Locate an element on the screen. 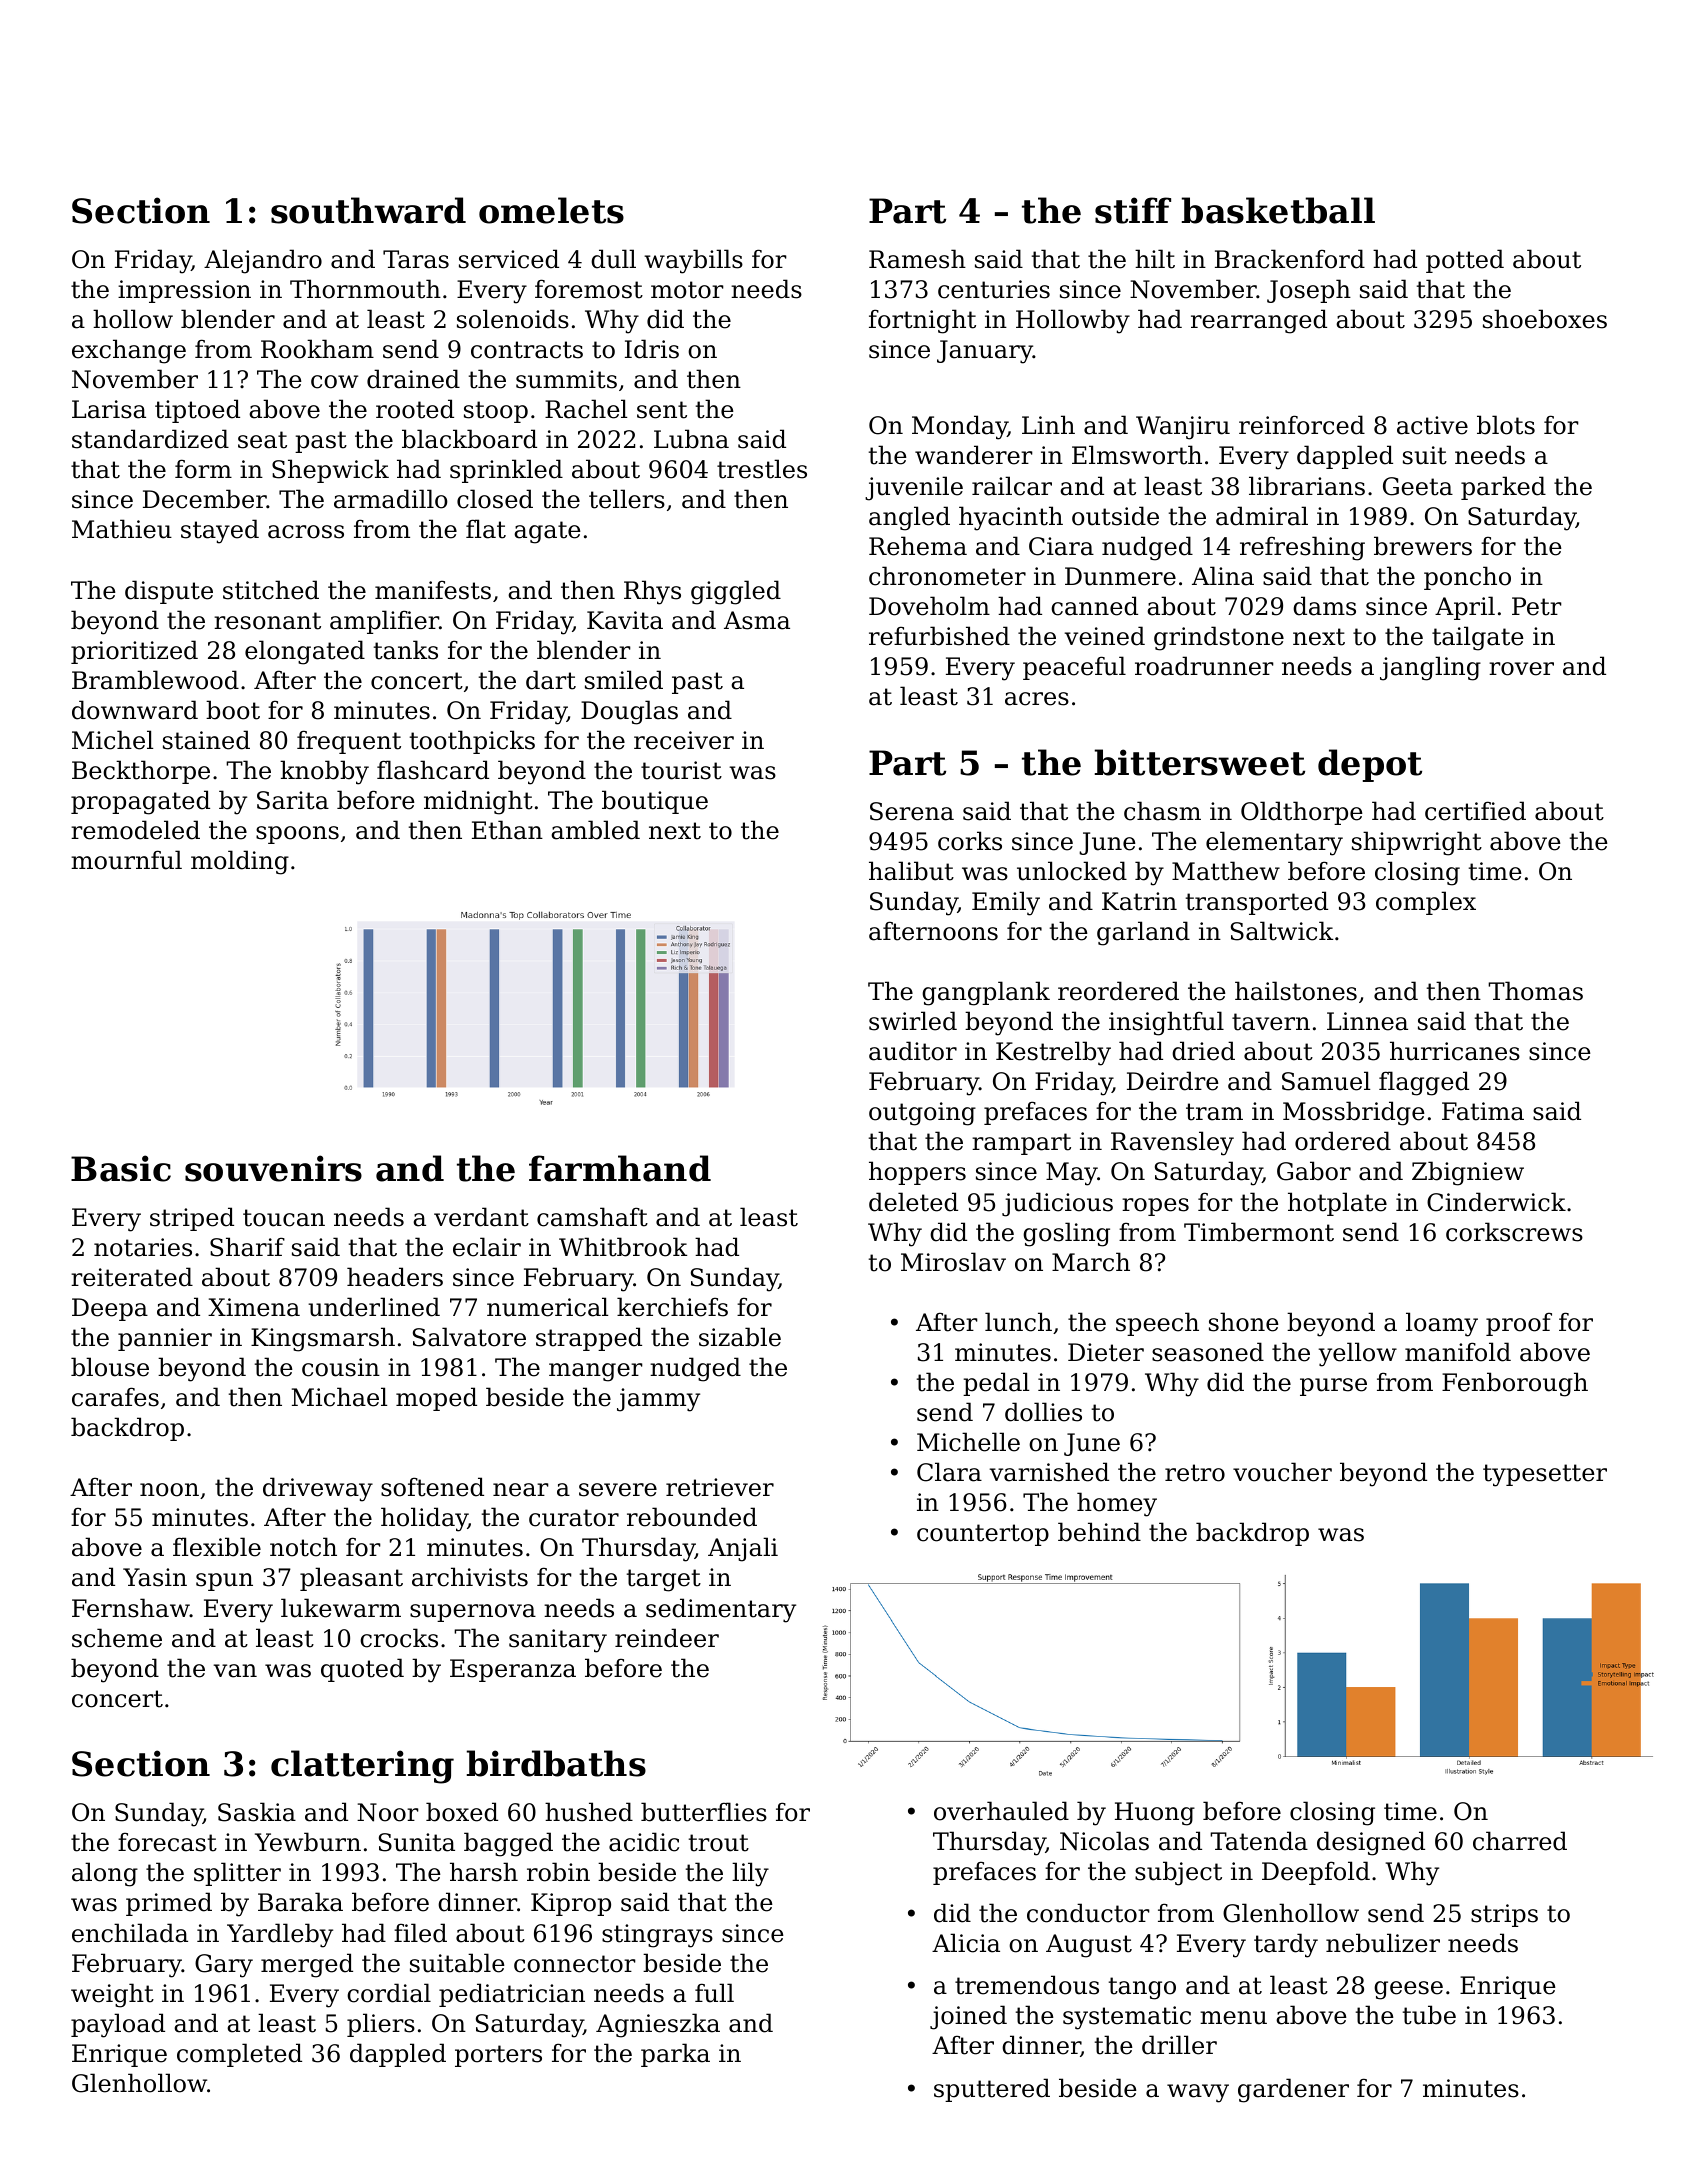 The height and width of the screenshot is (2178, 1683). jammy is located at coordinates (658, 1400).
